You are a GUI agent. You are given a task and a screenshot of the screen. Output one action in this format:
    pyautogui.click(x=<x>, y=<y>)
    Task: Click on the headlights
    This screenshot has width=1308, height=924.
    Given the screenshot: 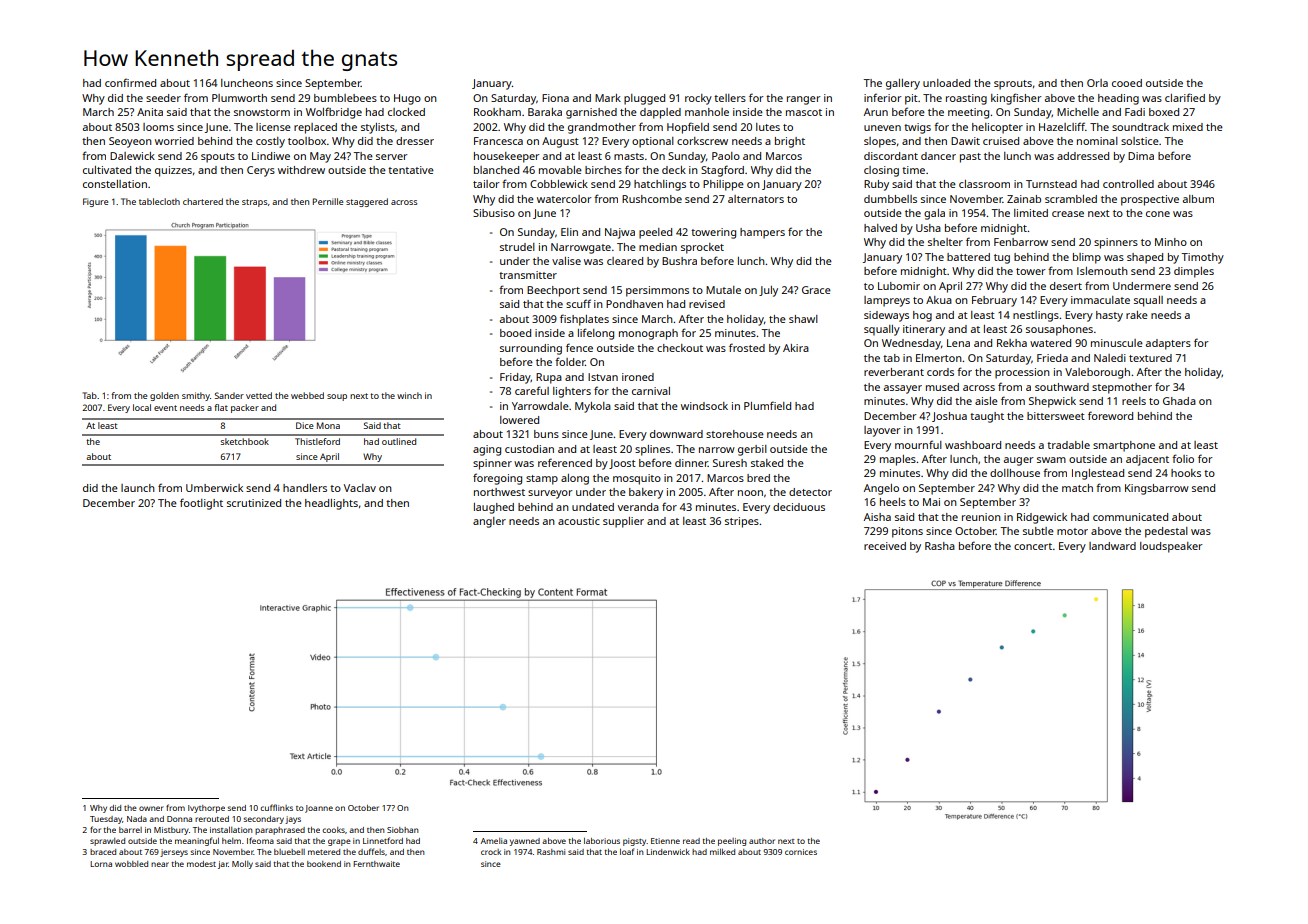 What is the action you would take?
    pyautogui.click(x=331, y=504)
